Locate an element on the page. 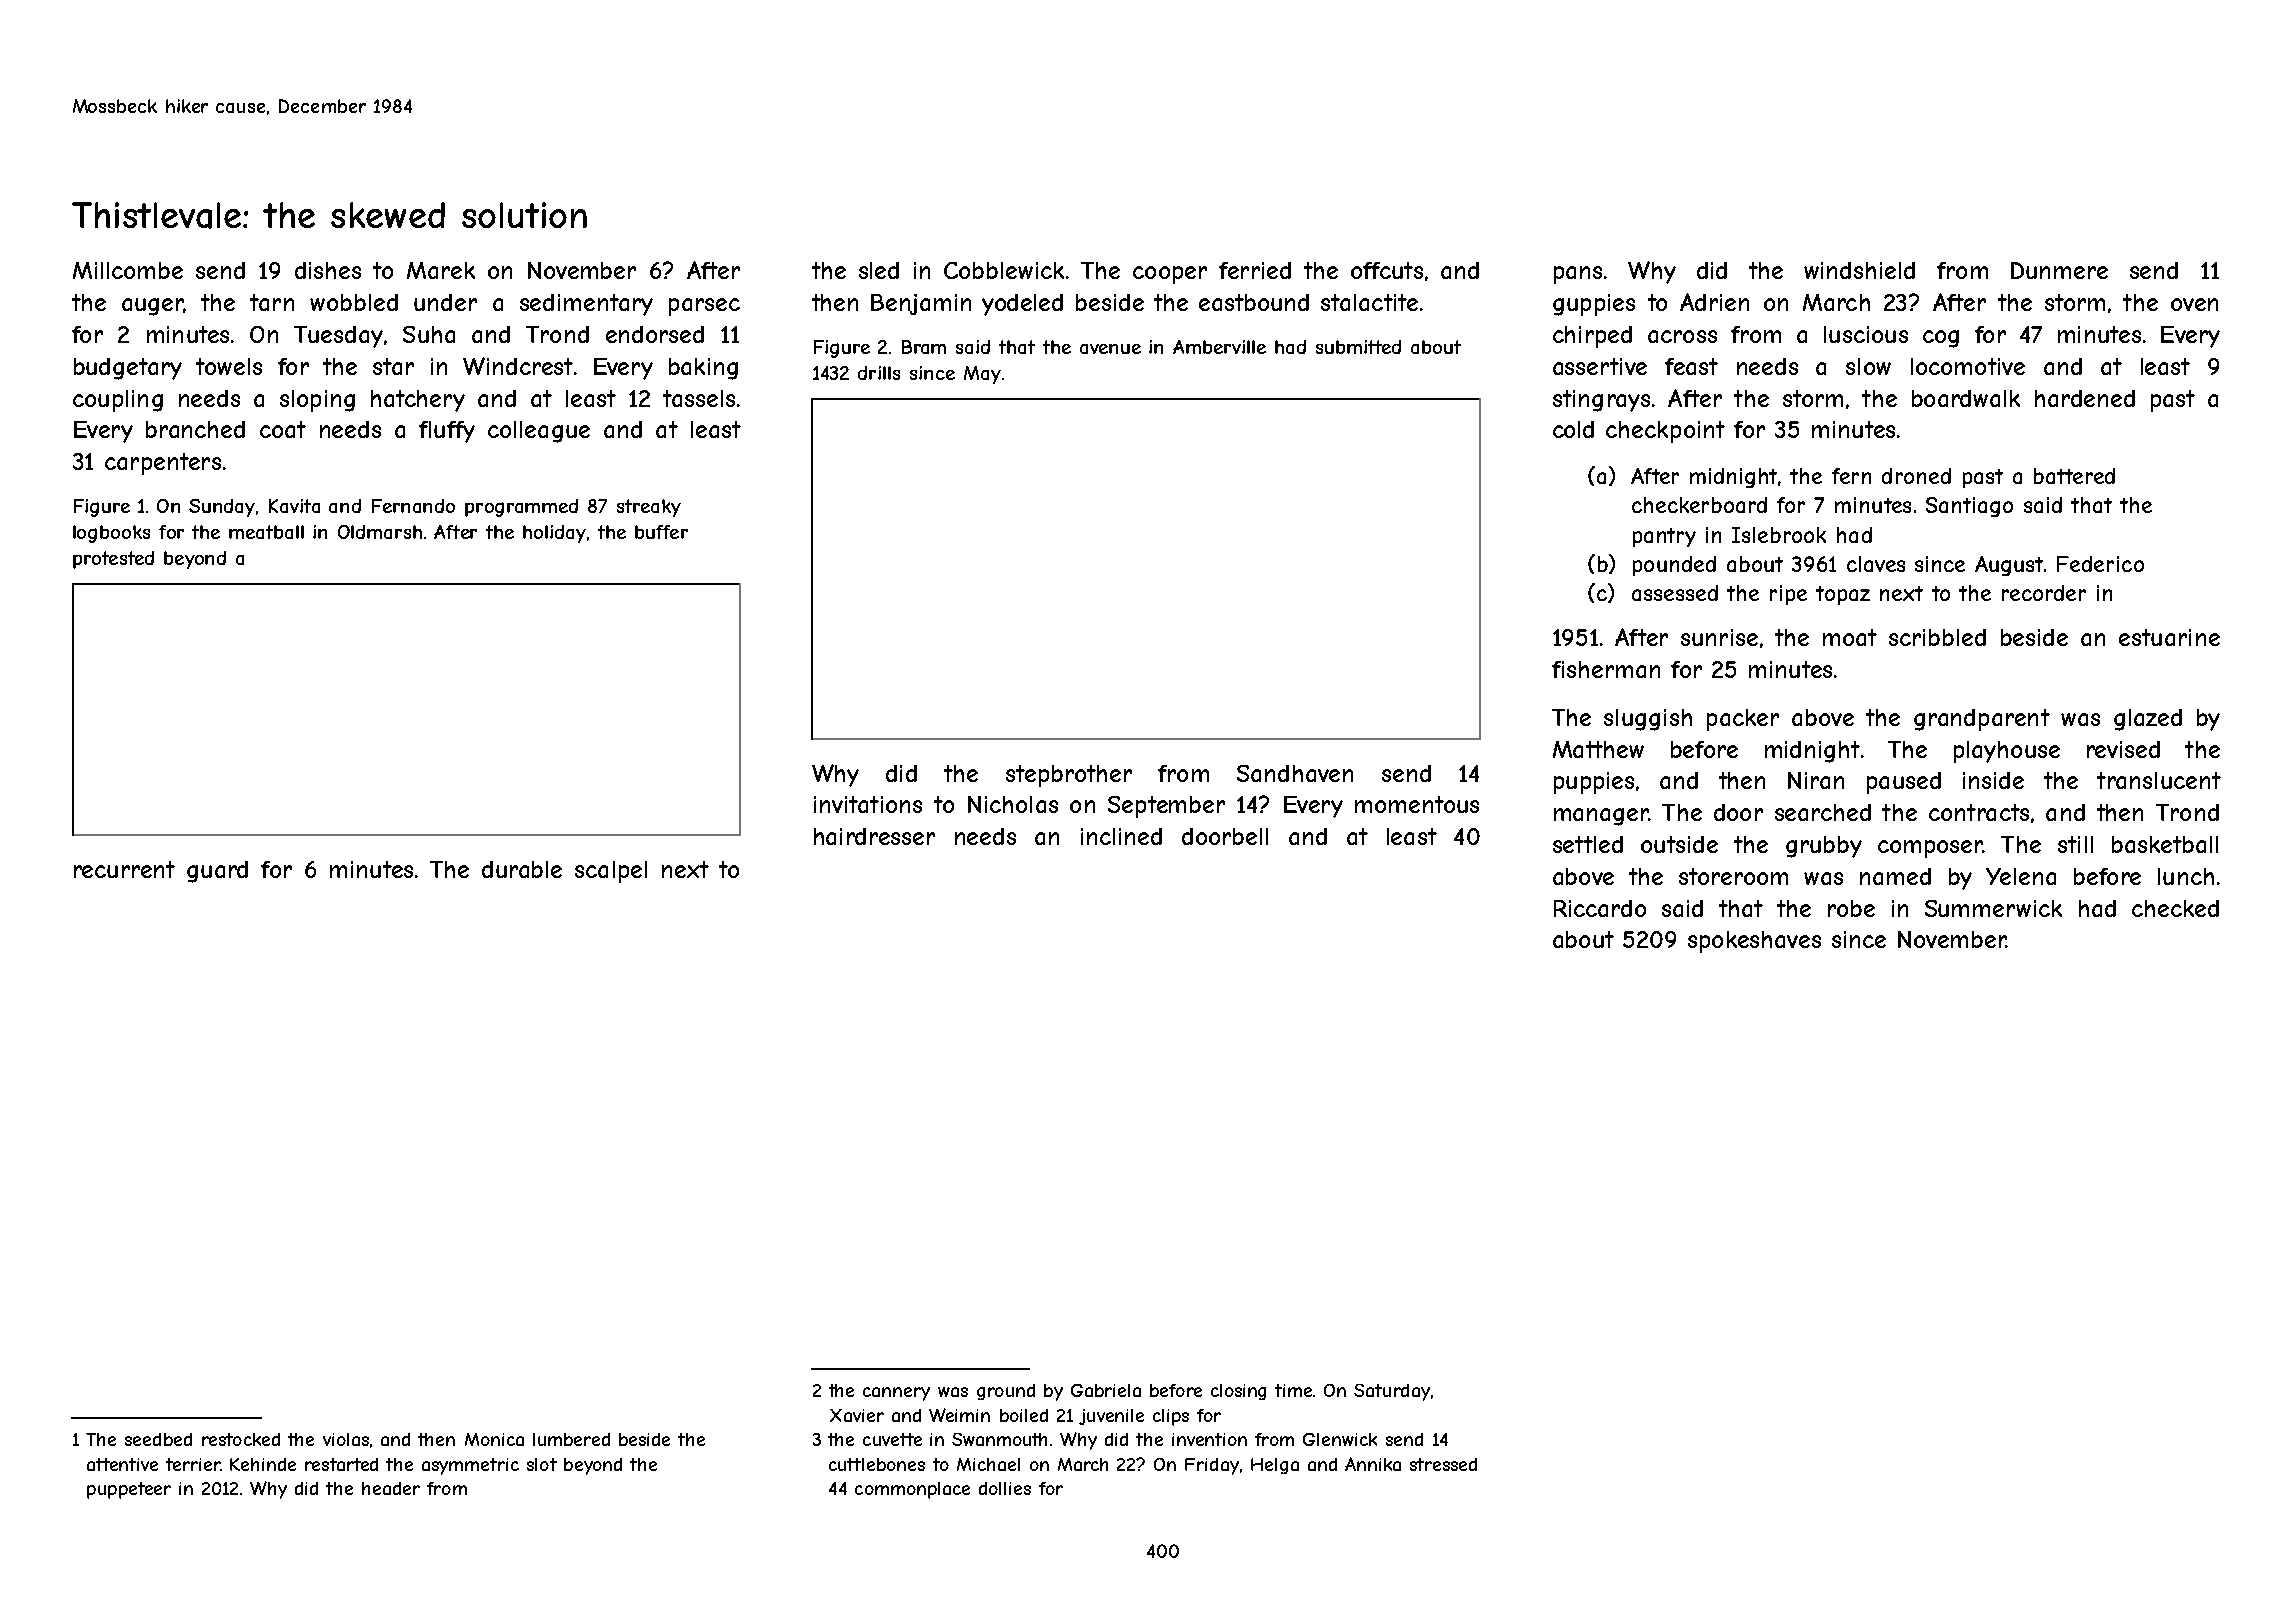 The image size is (2292, 1620). moat is located at coordinates (1850, 637).
